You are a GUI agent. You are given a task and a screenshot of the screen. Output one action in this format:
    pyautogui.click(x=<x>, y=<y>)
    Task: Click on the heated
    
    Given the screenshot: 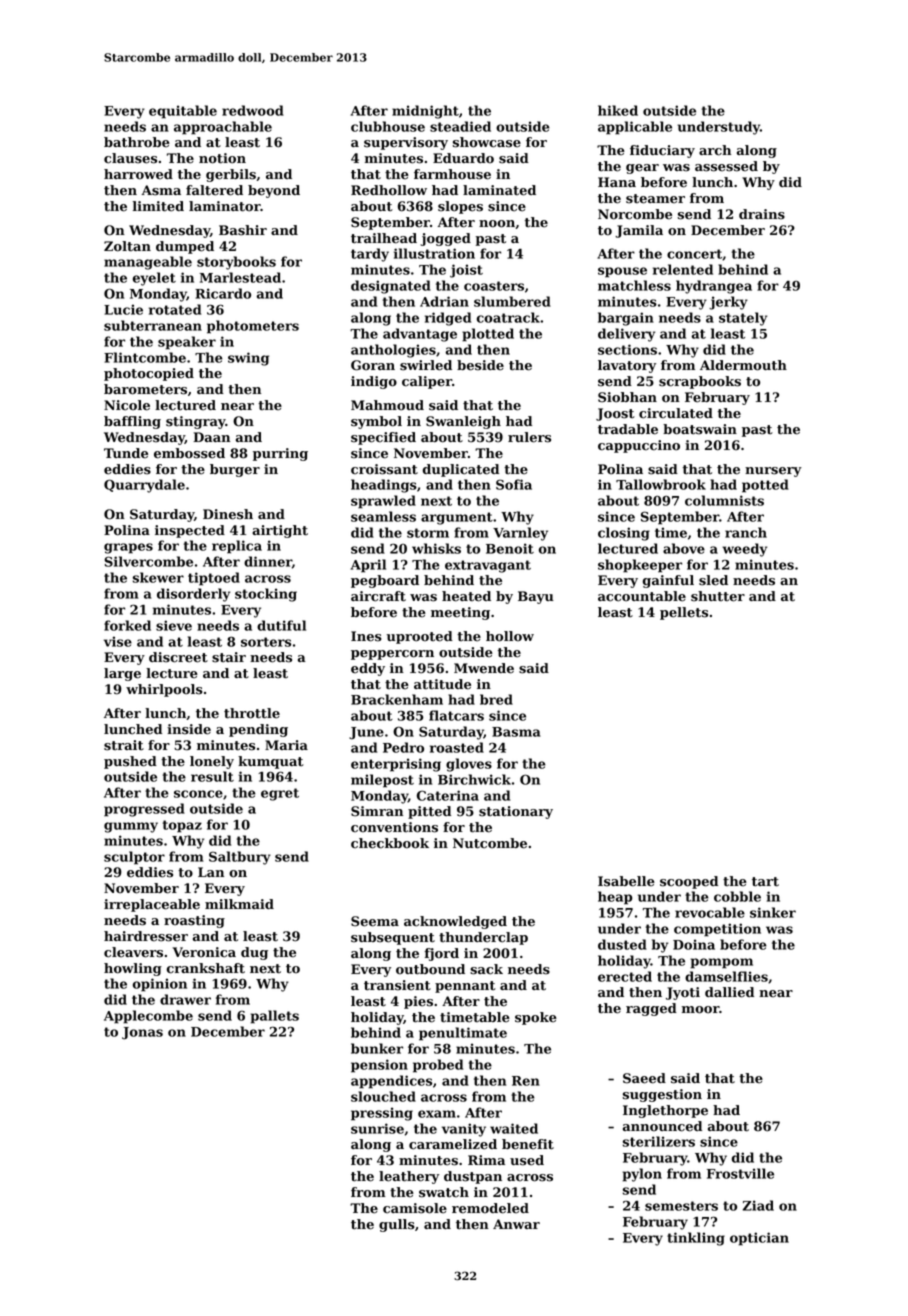 What is the action you would take?
    pyautogui.click(x=466, y=596)
